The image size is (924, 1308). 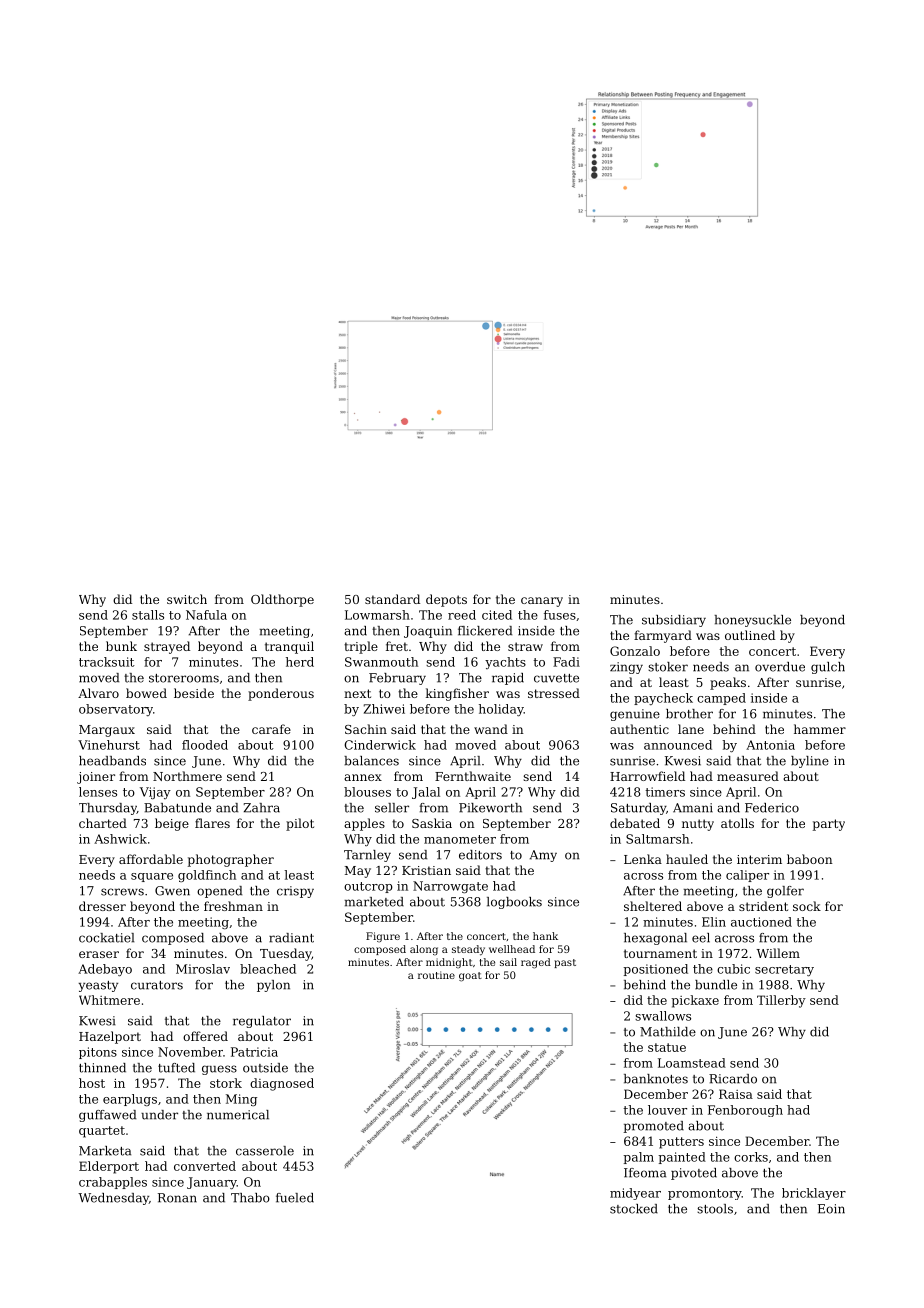 I want to click on regulator, so click(x=262, y=1022).
